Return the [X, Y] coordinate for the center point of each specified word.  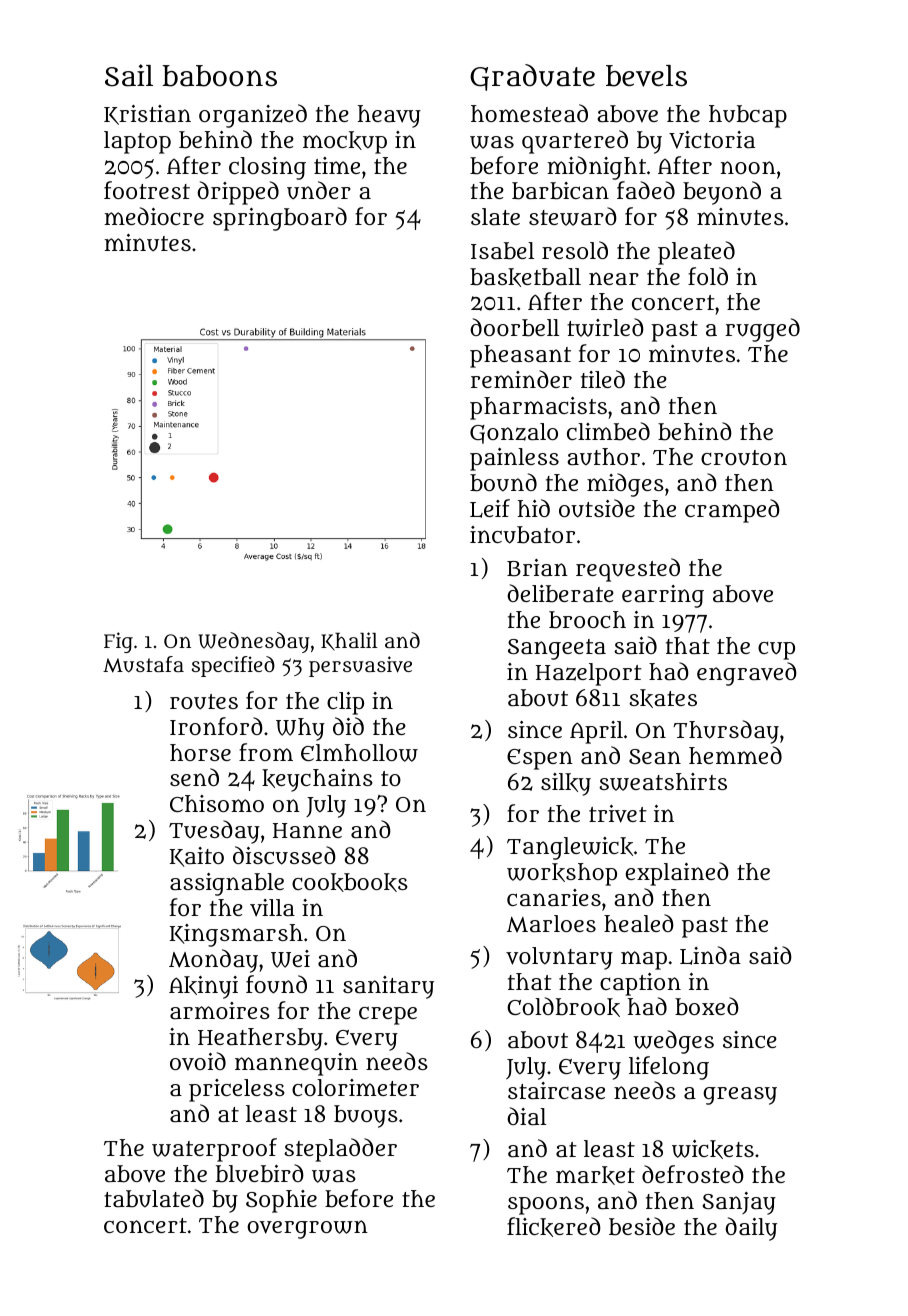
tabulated [154, 1198]
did [348, 726]
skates [663, 698]
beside [642, 1226]
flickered [554, 1227]
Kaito [197, 857]
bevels [646, 76]
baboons [219, 76]
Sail [129, 75]
